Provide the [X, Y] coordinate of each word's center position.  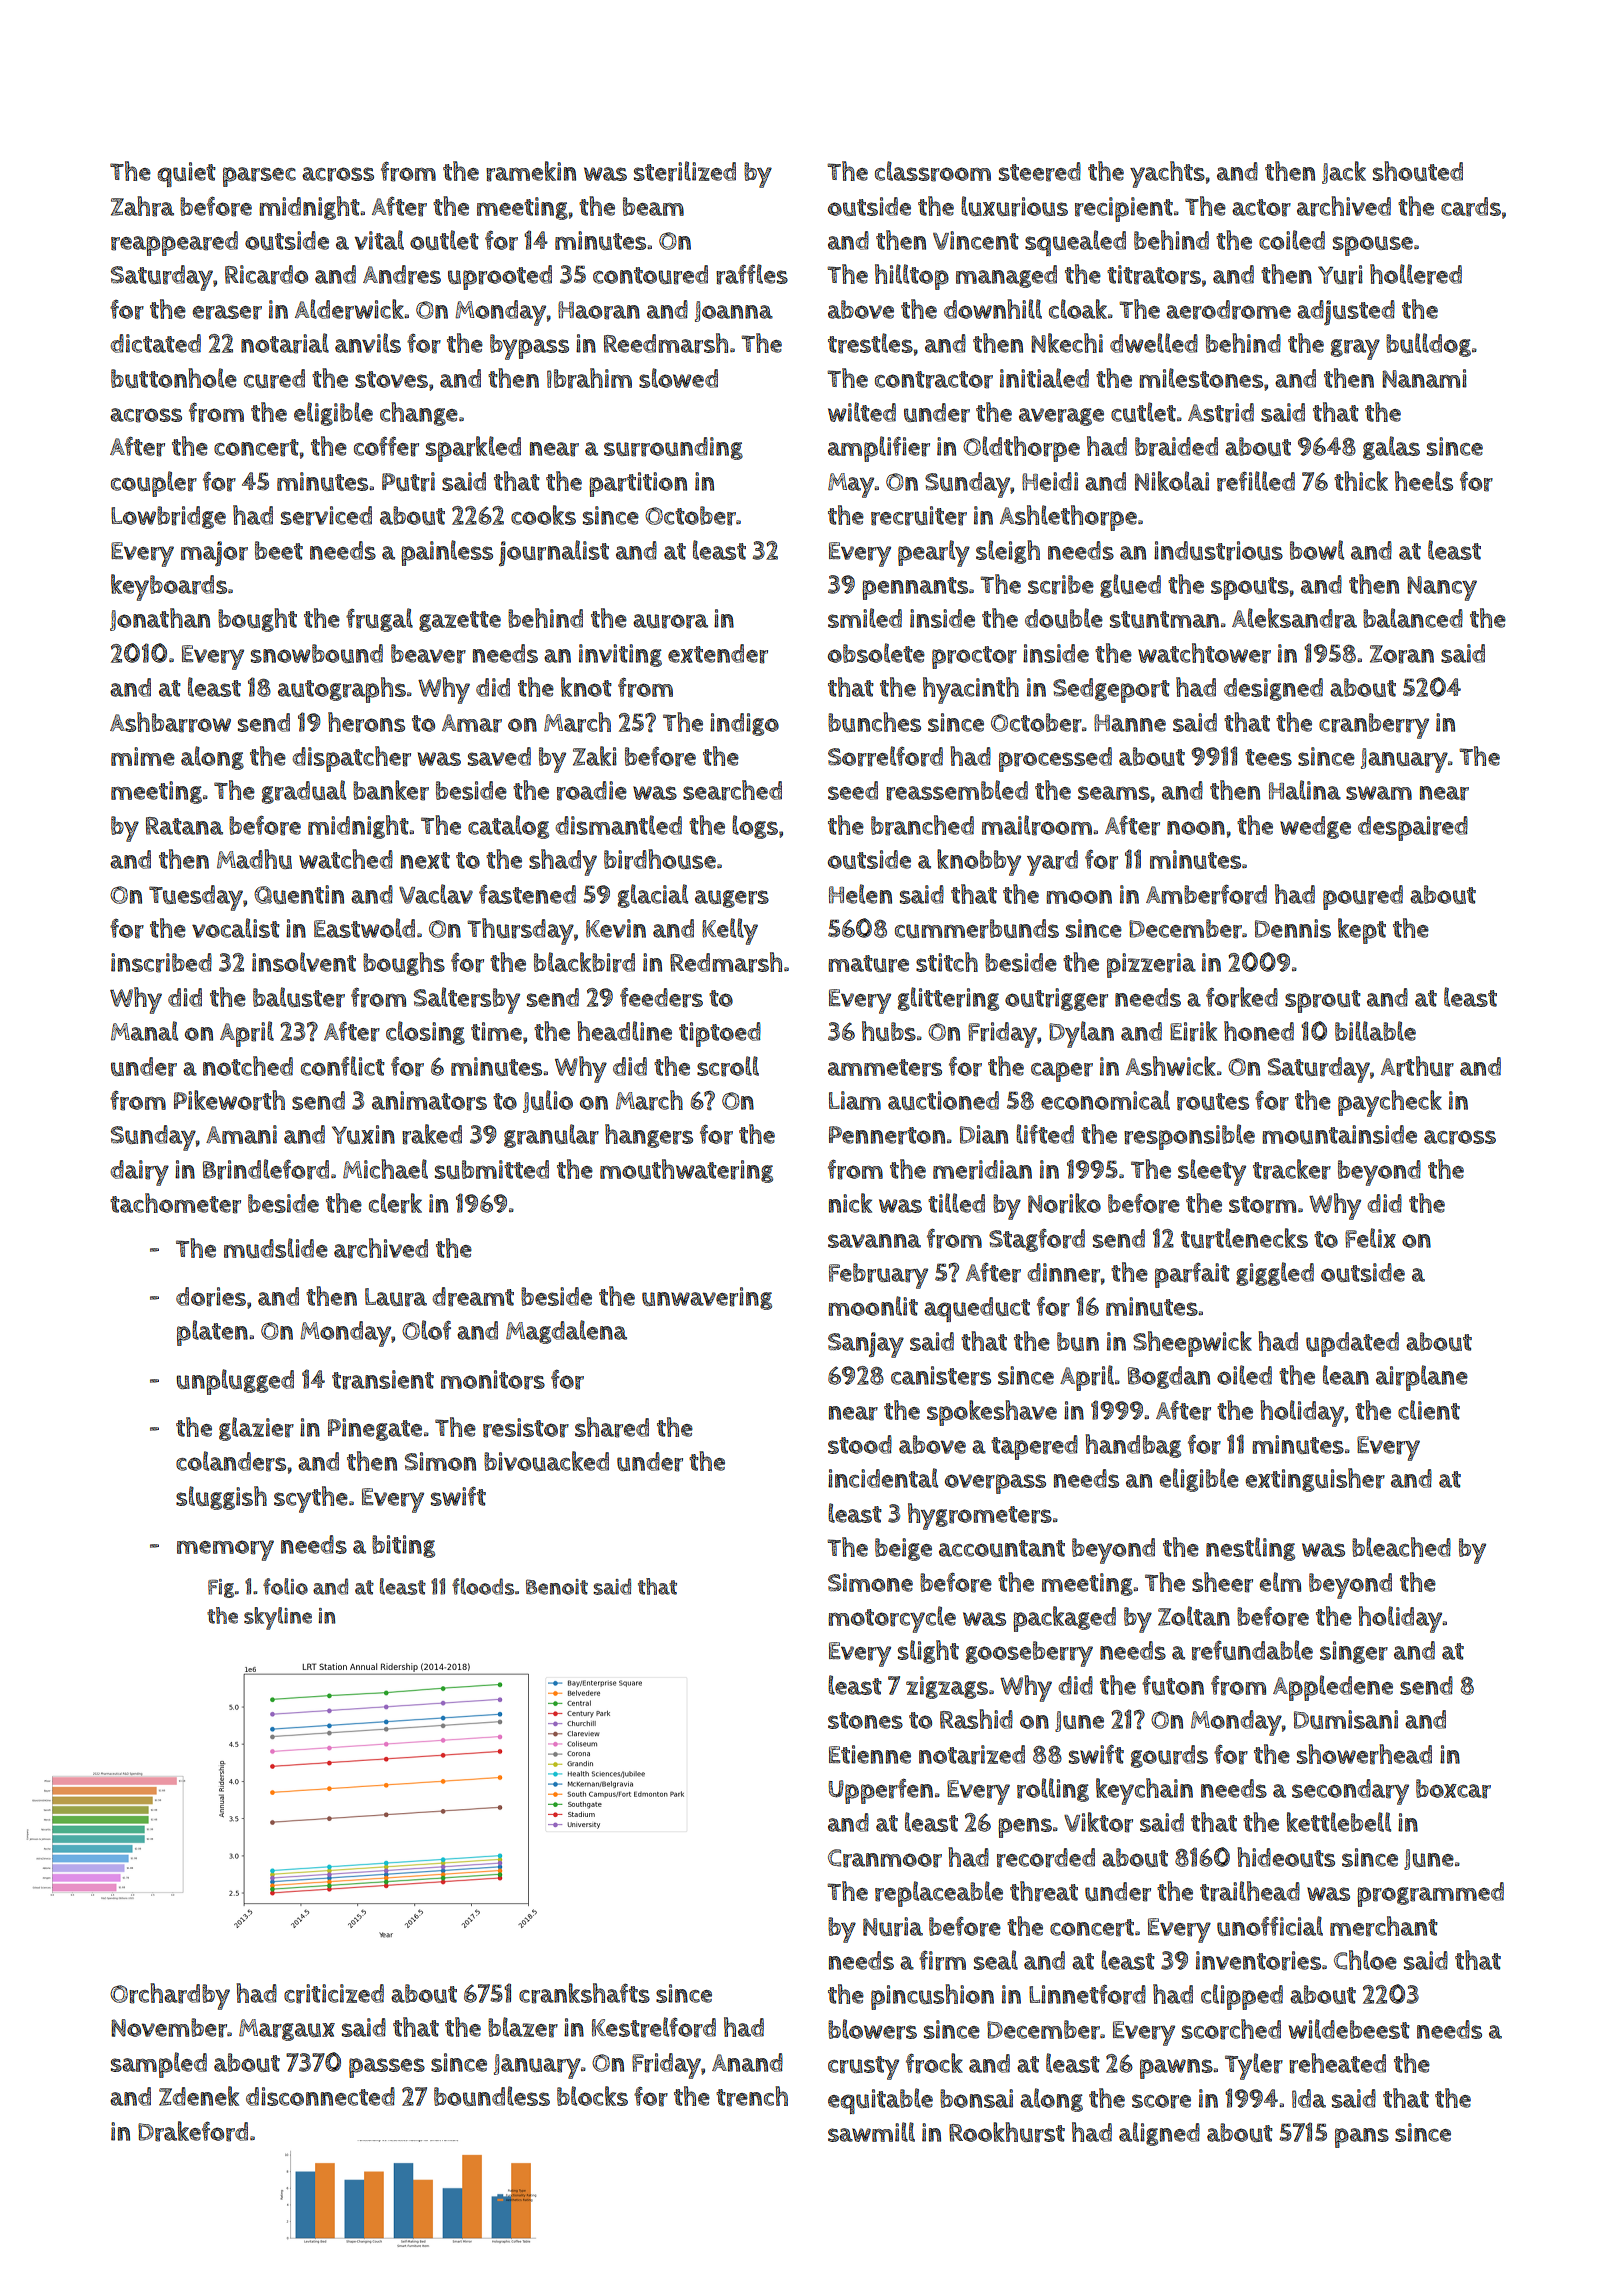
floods [483, 1586]
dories [211, 1297]
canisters [941, 1376]
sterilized [685, 171]
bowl [1317, 550]
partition [638, 484]
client [1429, 1410]
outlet [444, 240]
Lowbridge [168, 517]
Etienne [870, 1754]
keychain [1144, 1791]
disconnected [320, 2096]
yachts [1167, 174]
